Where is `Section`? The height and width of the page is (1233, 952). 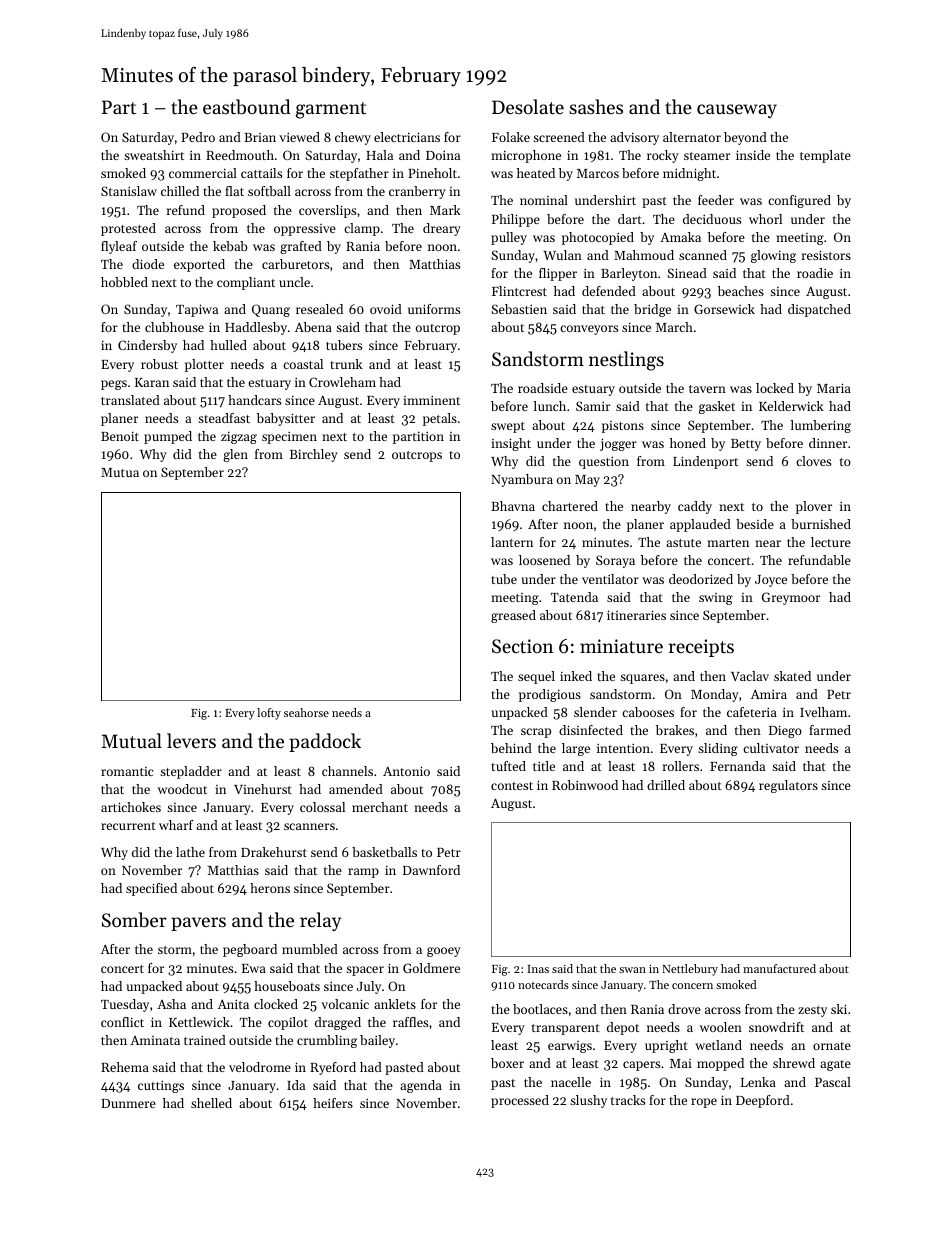
Section is located at coordinates (522, 646).
